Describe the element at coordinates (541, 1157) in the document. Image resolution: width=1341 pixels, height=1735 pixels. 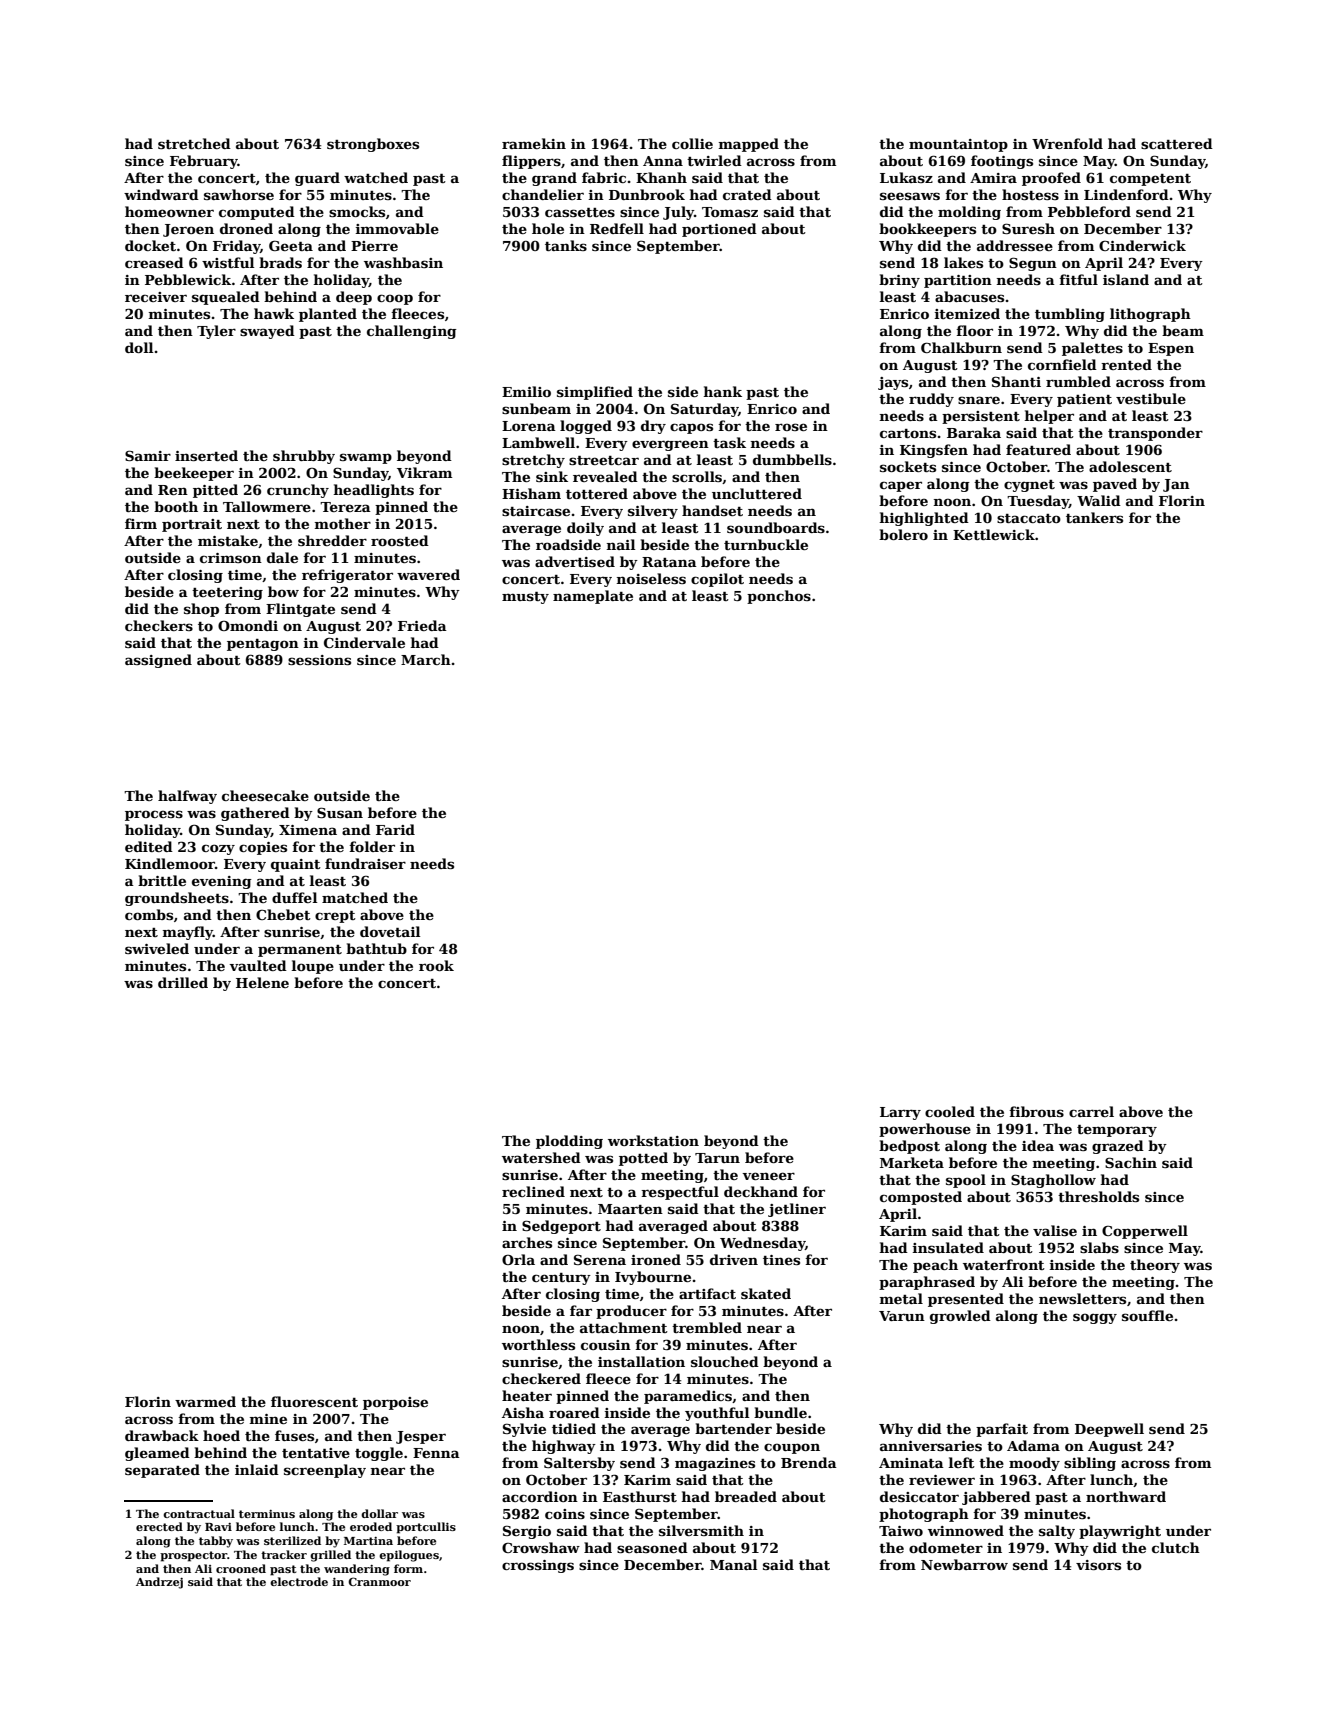
I see `watershed` at that location.
